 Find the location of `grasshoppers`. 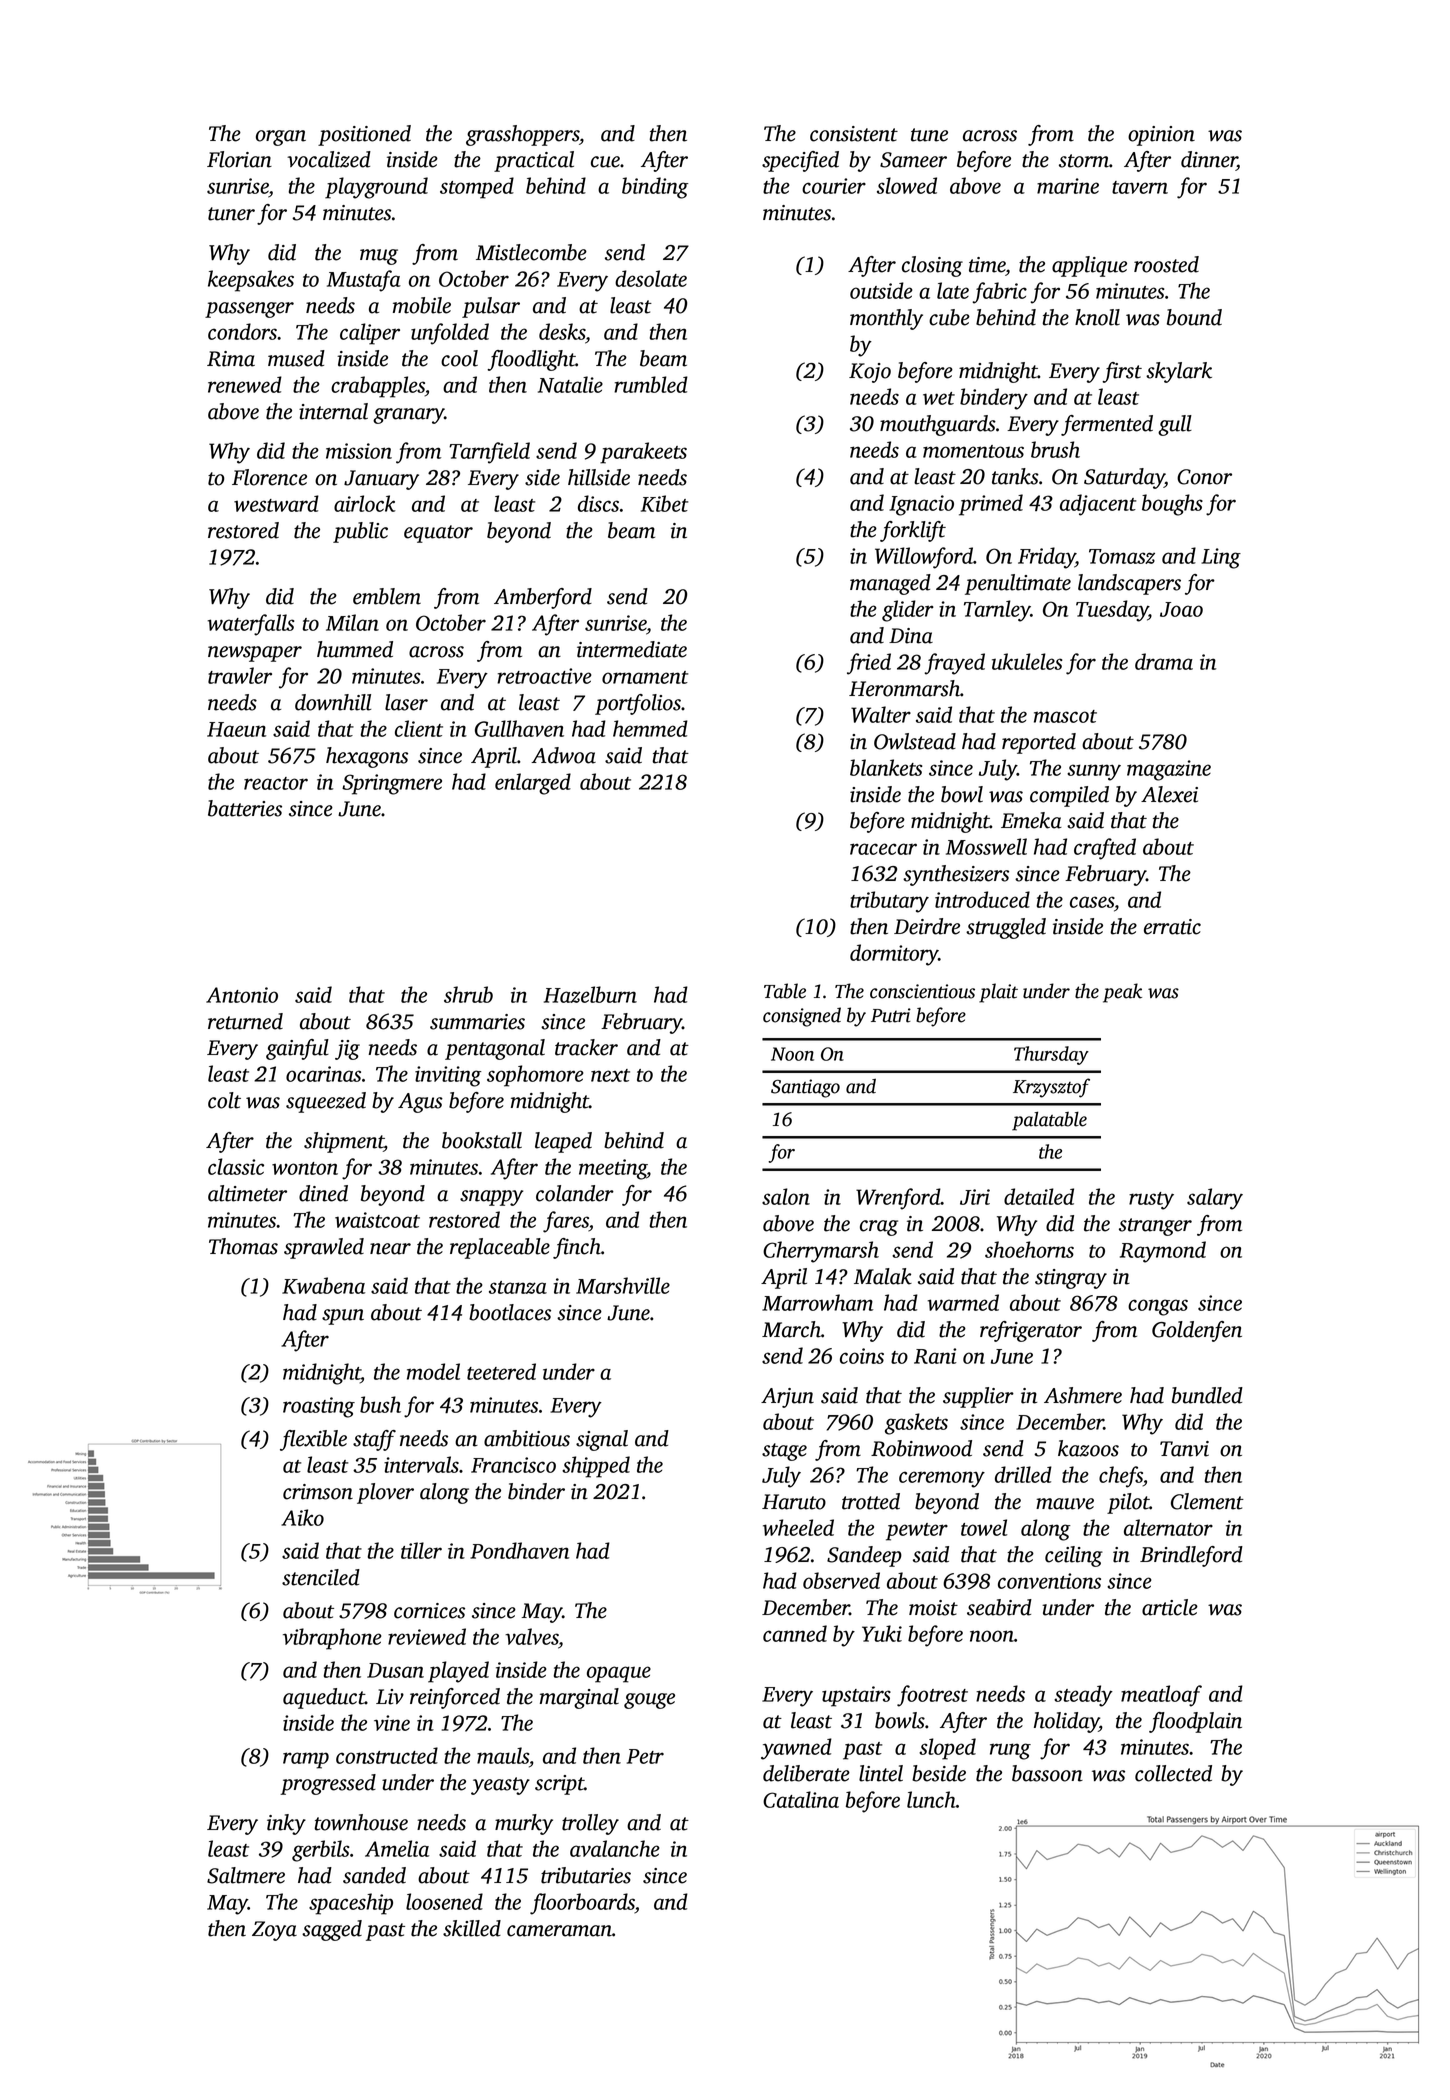

grasshoppers is located at coordinates (522, 135).
